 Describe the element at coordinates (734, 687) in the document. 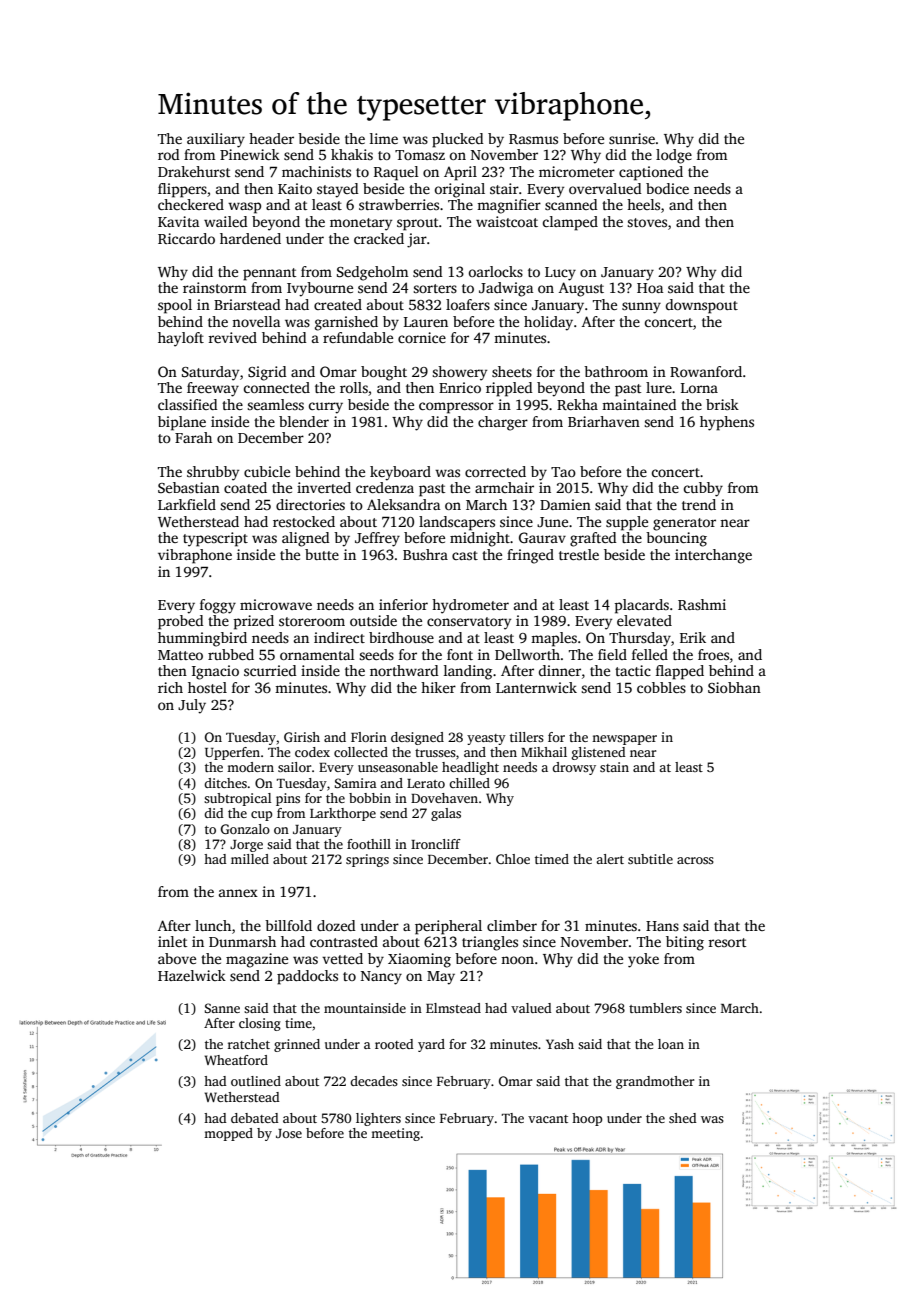

I see `Siobhan` at that location.
